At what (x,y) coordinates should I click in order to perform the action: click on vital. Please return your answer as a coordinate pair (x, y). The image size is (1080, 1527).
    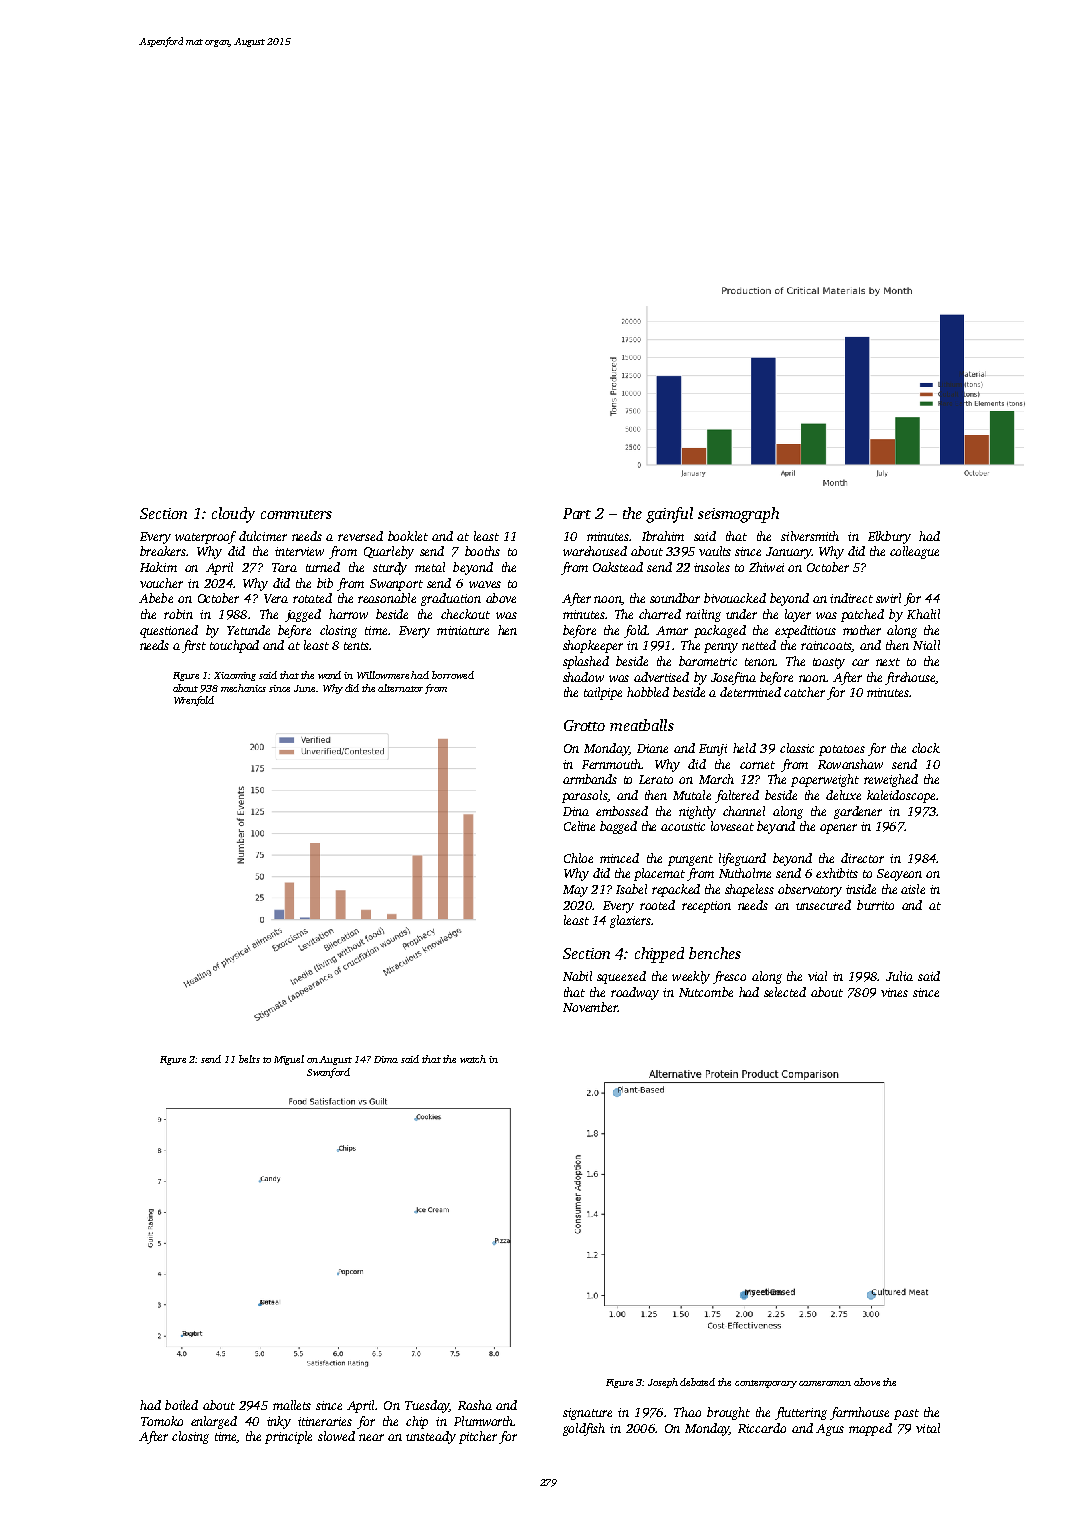
    Looking at the image, I should click on (928, 1428).
